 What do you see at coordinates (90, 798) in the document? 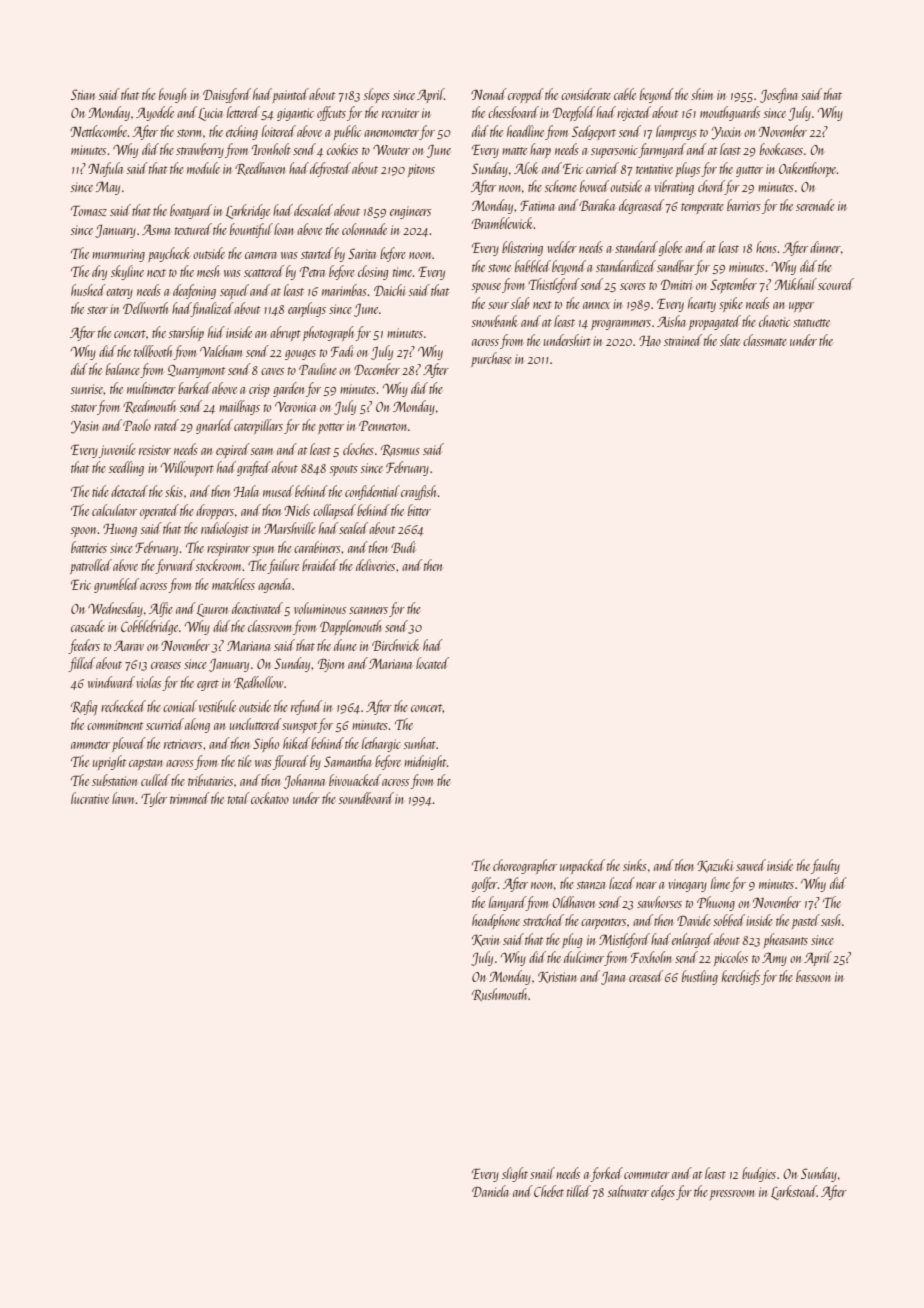
I see `lucrative` at bounding box center [90, 798].
